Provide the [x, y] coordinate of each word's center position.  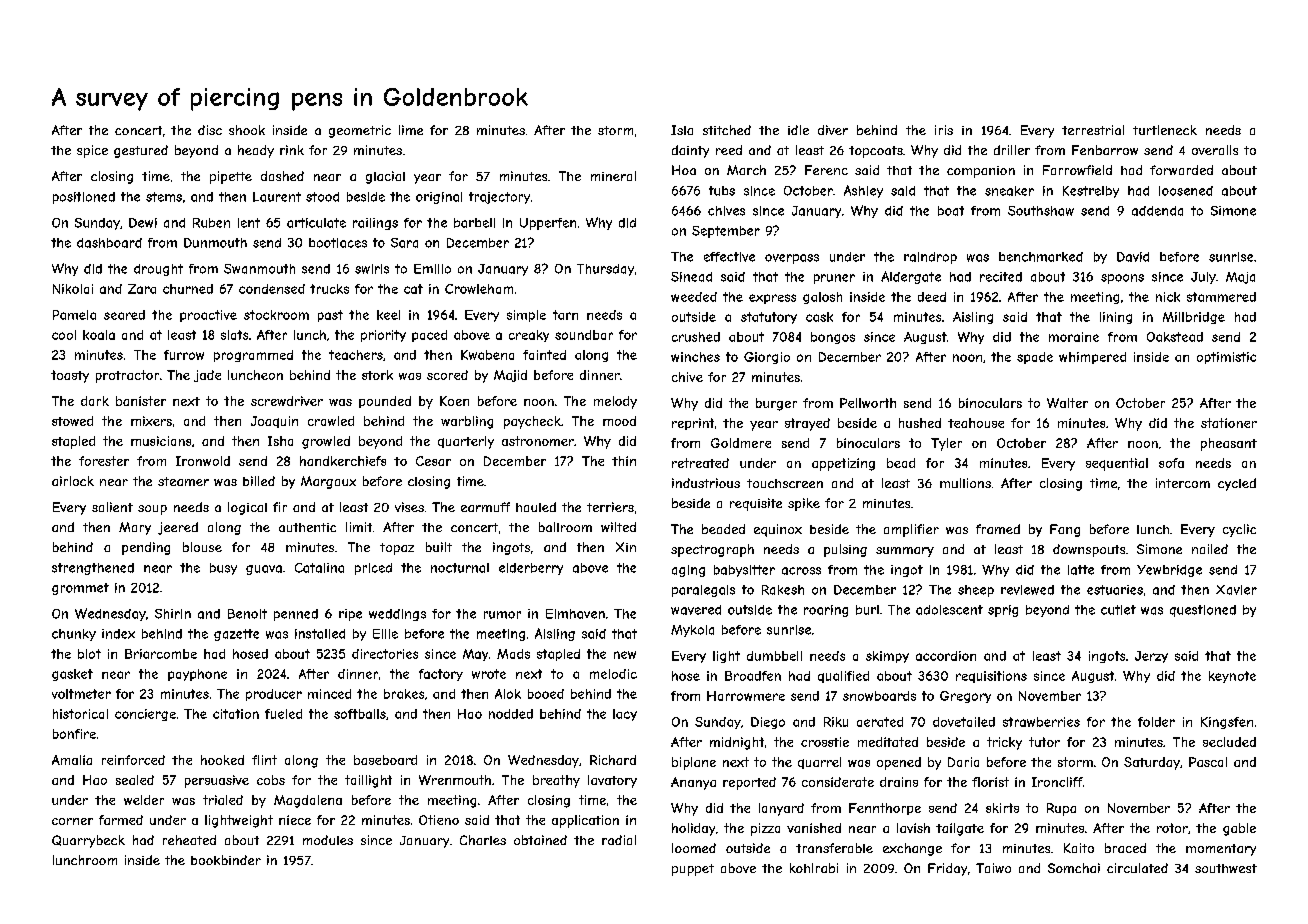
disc [210, 130]
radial [619, 840]
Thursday [605, 270]
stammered [1221, 297]
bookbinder [226, 860]
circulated [1137, 868]
